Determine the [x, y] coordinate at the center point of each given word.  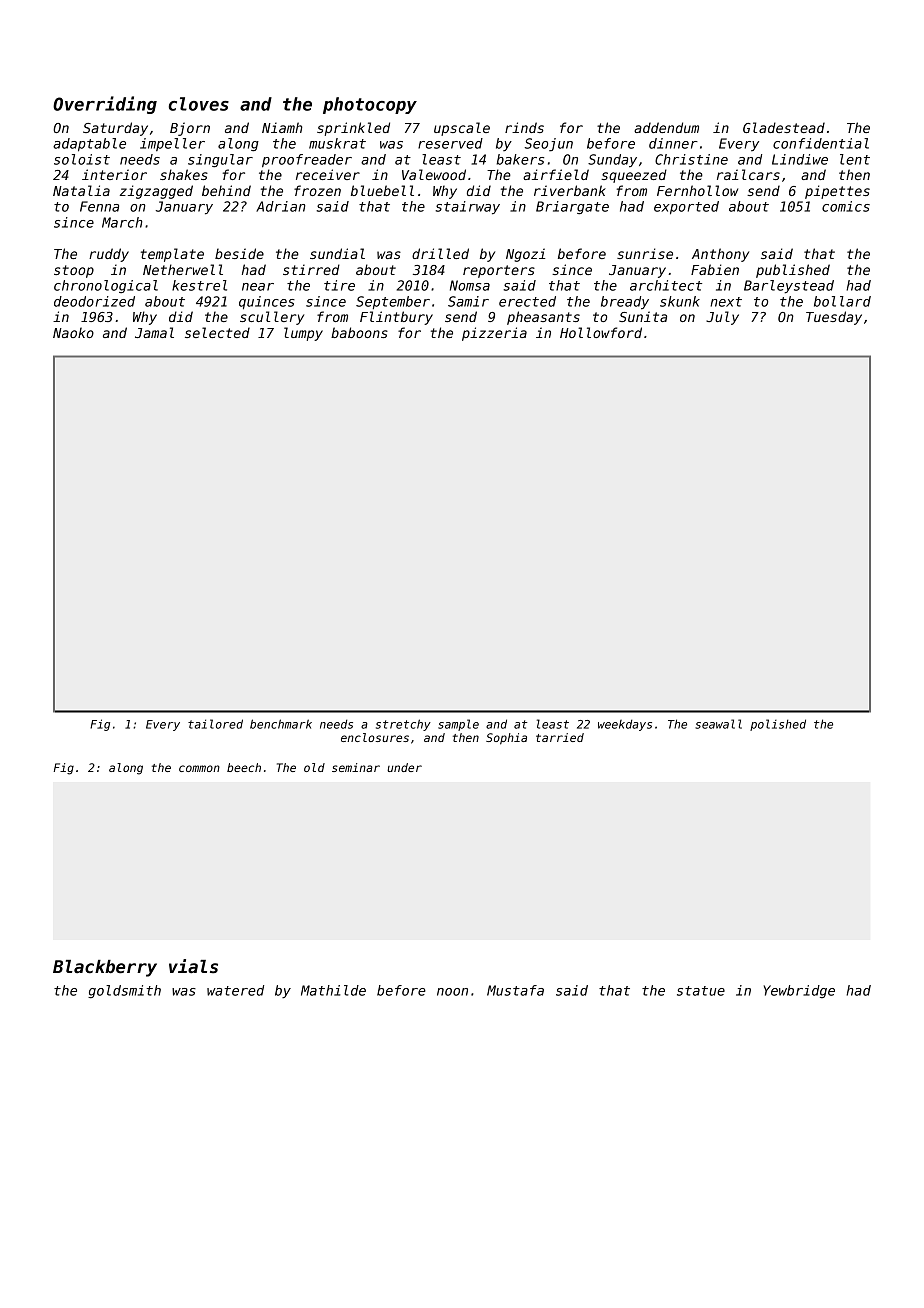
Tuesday [834, 318]
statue [701, 991]
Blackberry [105, 968]
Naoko [73, 332]
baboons [359, 332]
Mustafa [515, 990]
